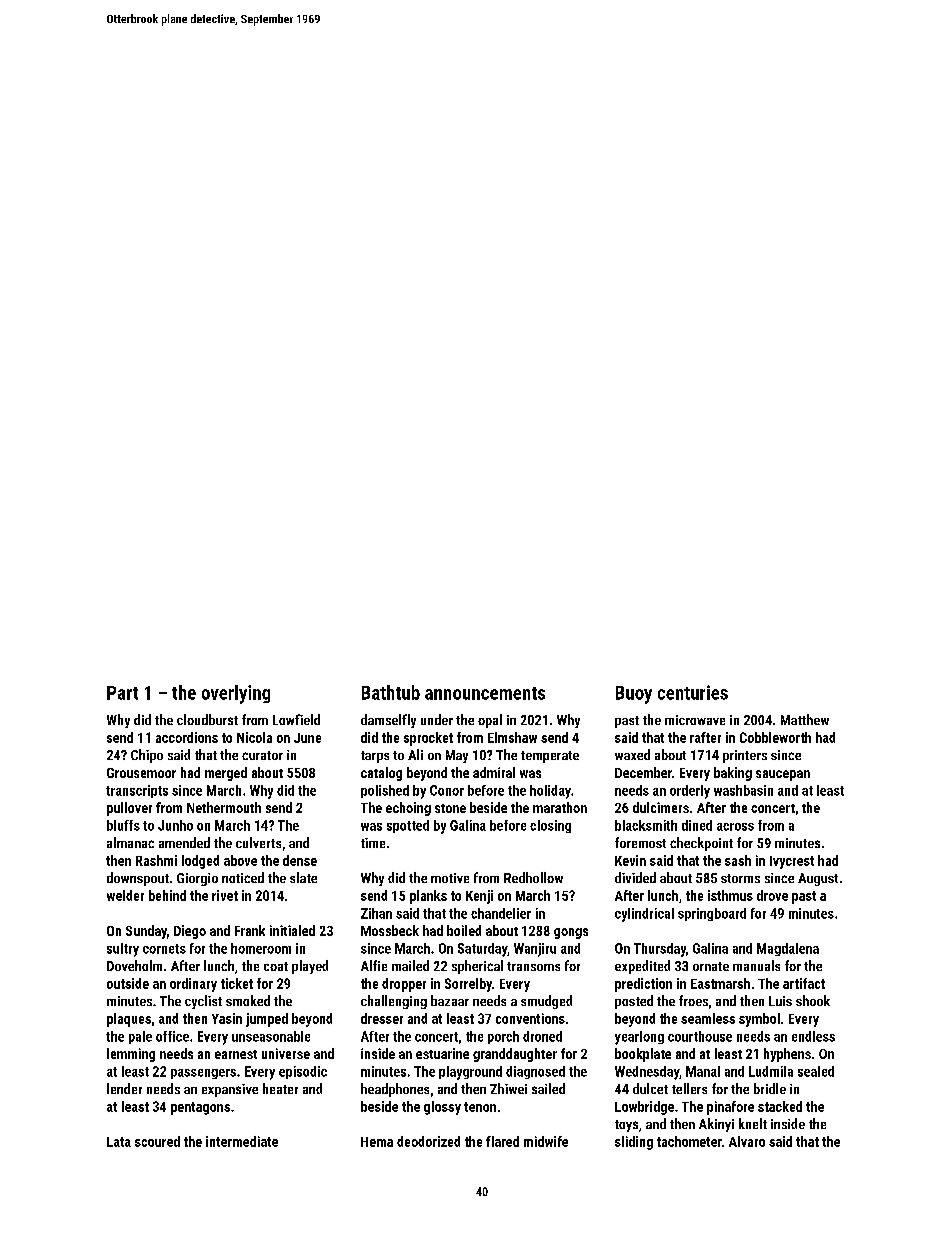 The width and height of the screenshot is (952, 1233). Describe the element at coordinates (129, 1020) in the screenshot. I see `plaques` at that location.
